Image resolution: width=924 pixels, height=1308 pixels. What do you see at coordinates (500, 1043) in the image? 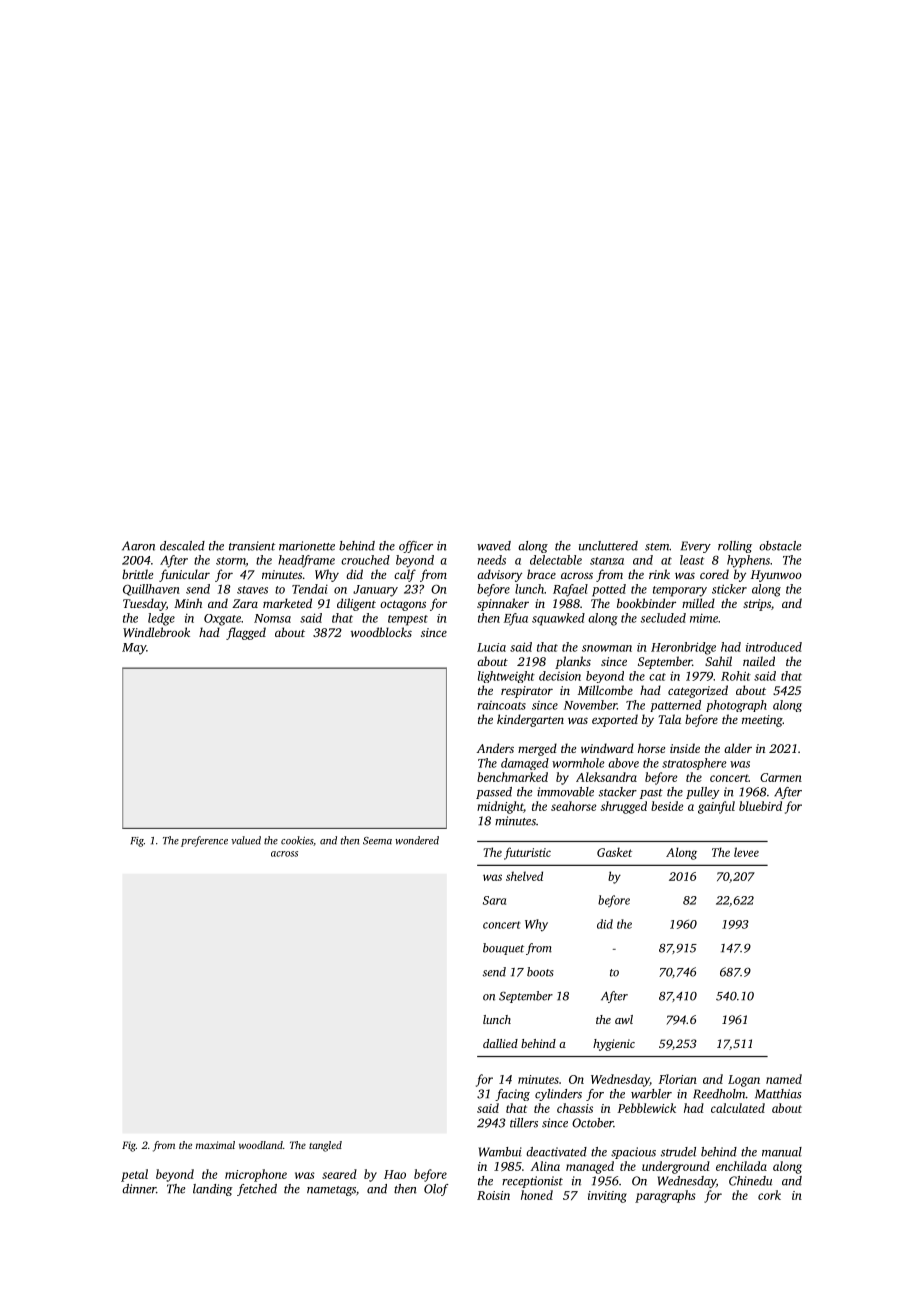
I see `dallied` at bounding box center [500, 1043].
